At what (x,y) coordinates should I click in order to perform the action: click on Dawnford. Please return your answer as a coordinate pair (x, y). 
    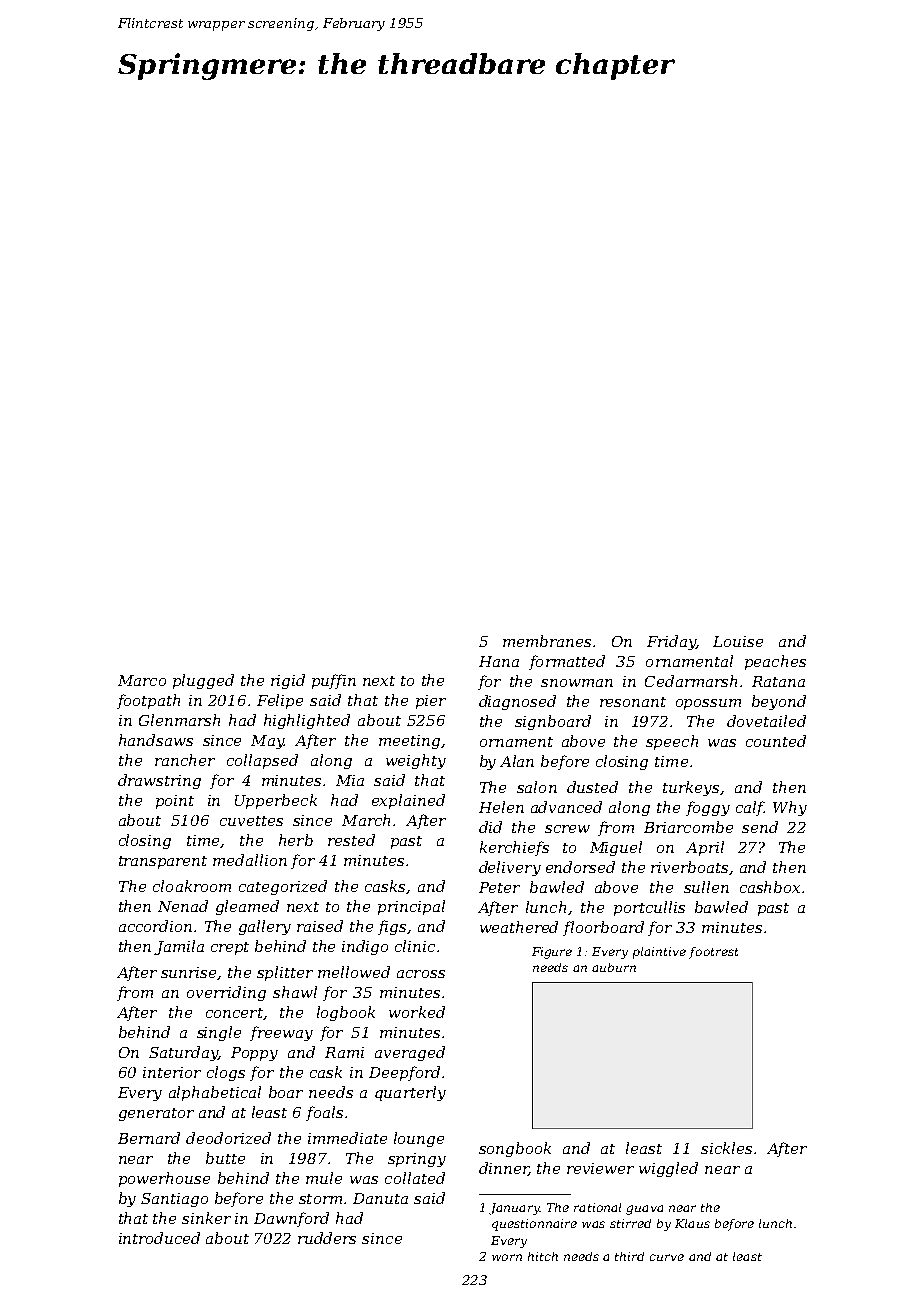
    Looking at the image, I should click on (291, 1219).
